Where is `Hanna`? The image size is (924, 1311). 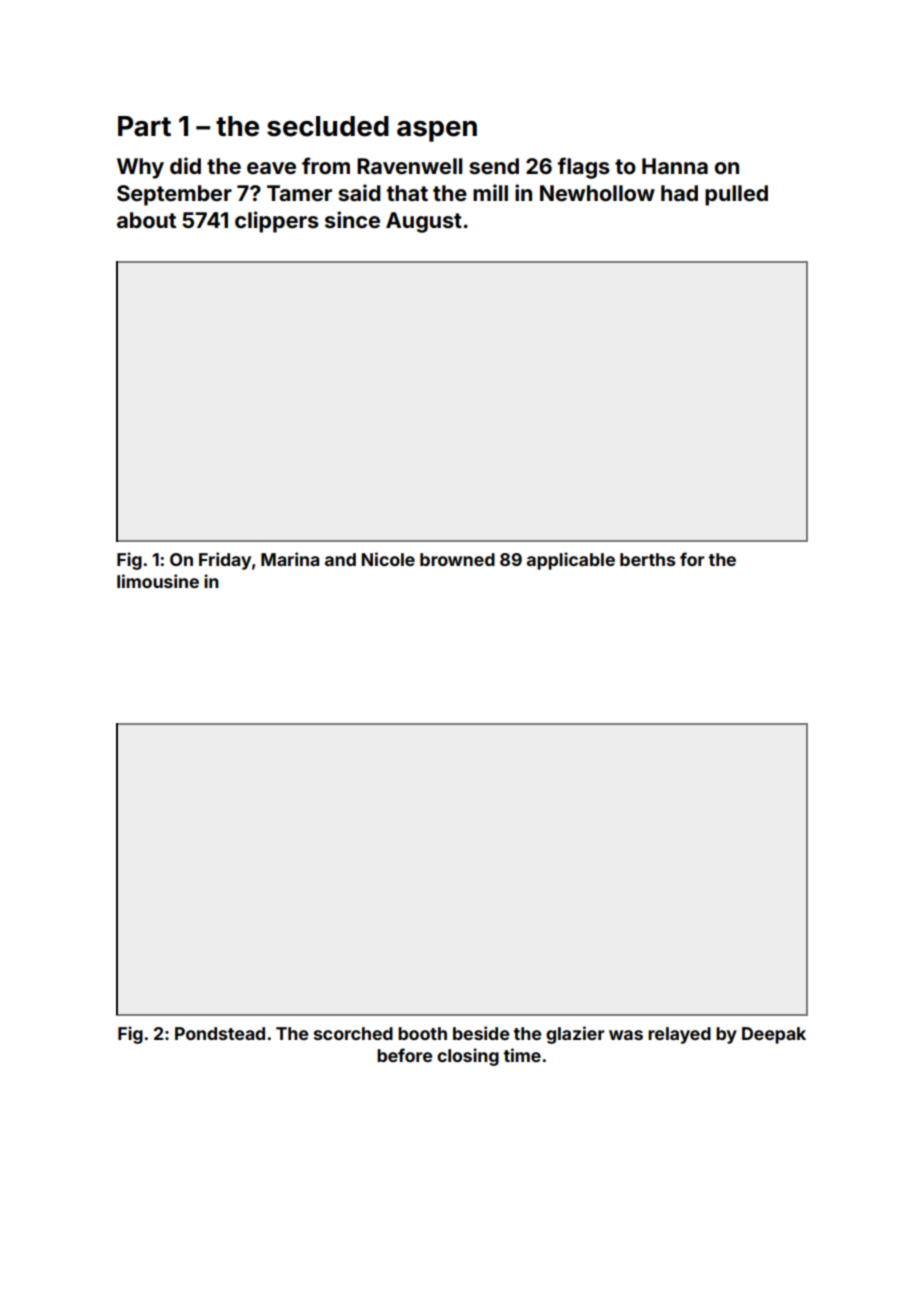
Hanna is located at coordinates (675, 166).
